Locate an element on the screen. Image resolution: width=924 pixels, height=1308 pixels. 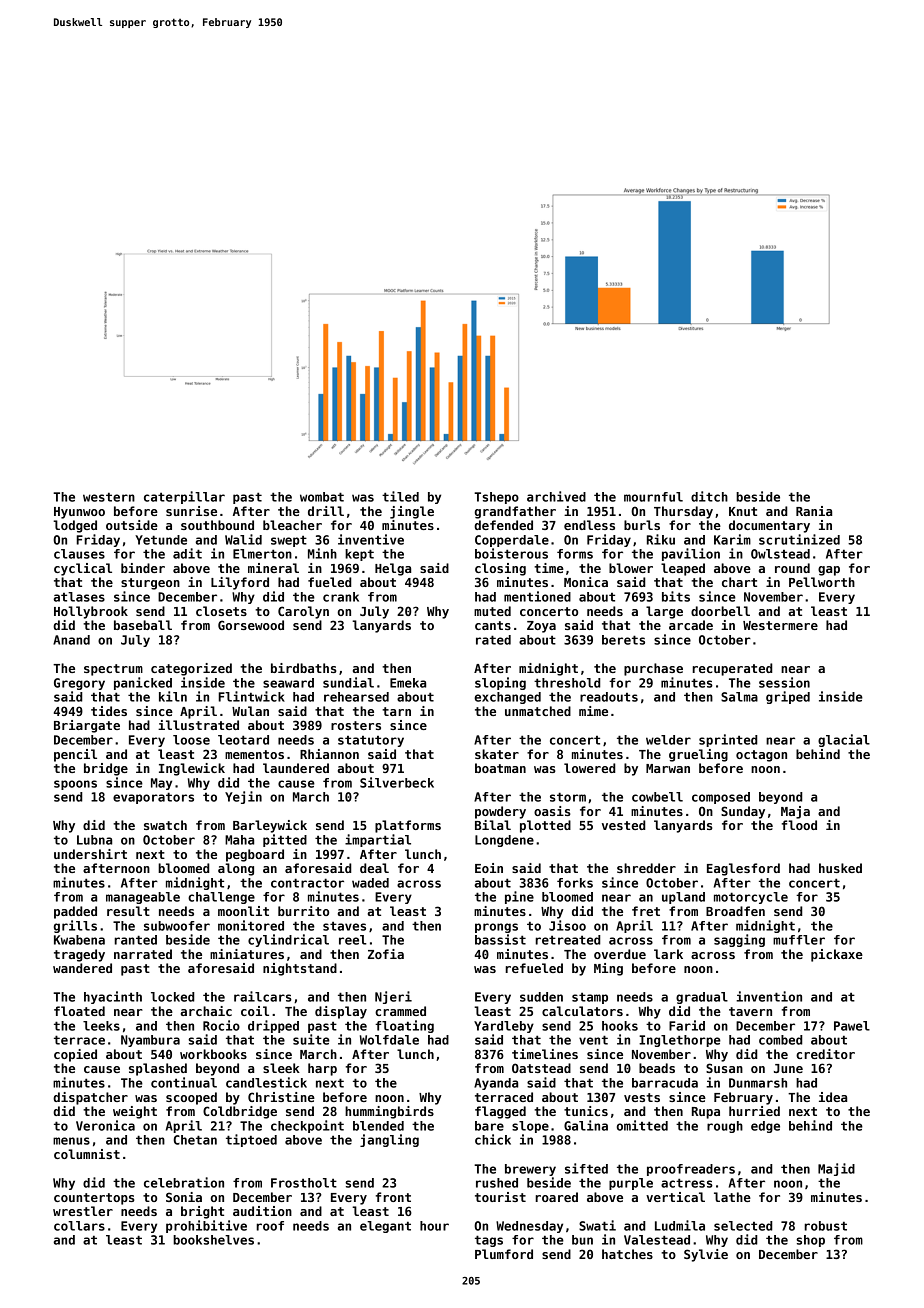
pickaxe is located at coordinates (837, 955).
